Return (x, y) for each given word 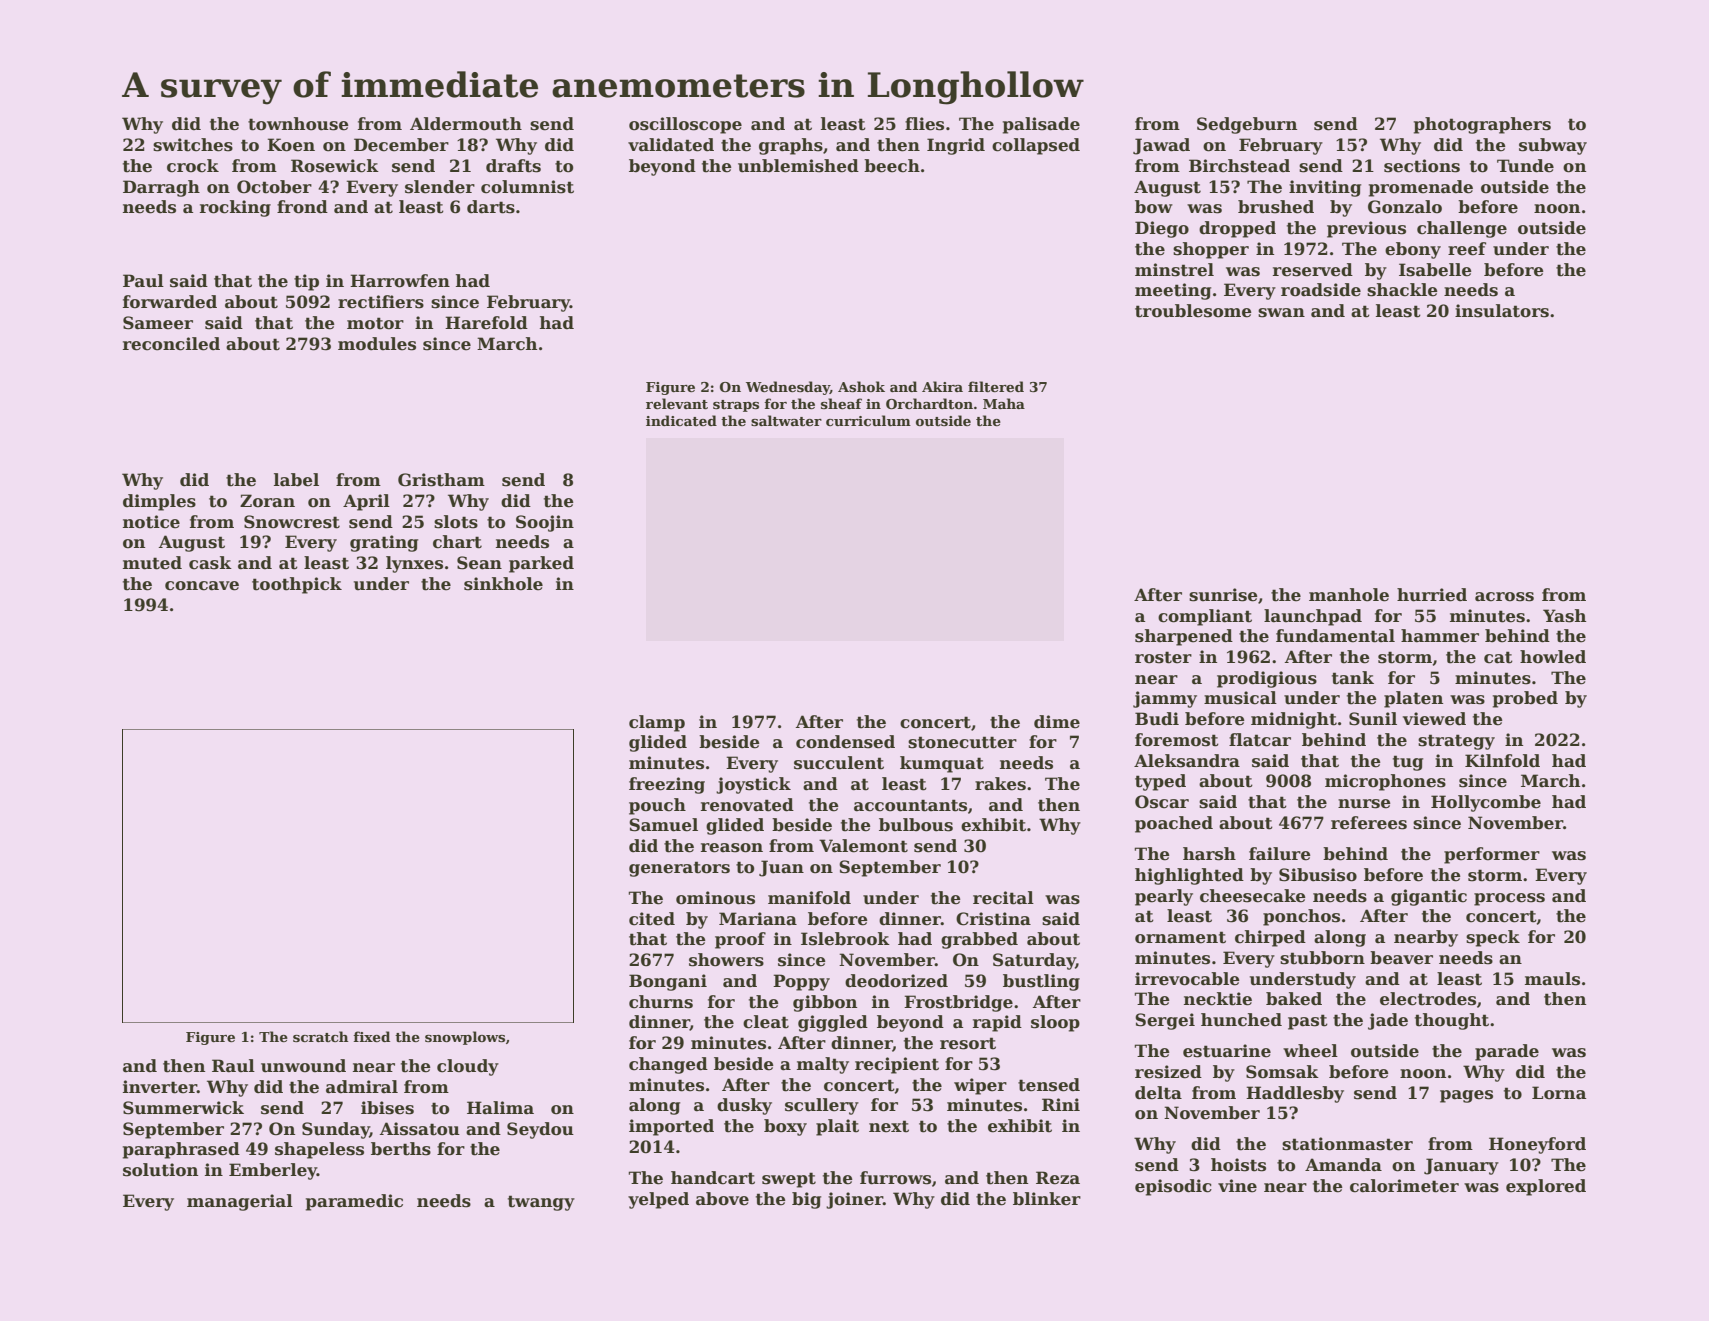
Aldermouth (466, 124)
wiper (980, 1086)
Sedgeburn (1247, 125)
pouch (657, 806)
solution (160, 1170)
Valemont (863, 846)
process (1509, 899)
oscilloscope (685, 125)
